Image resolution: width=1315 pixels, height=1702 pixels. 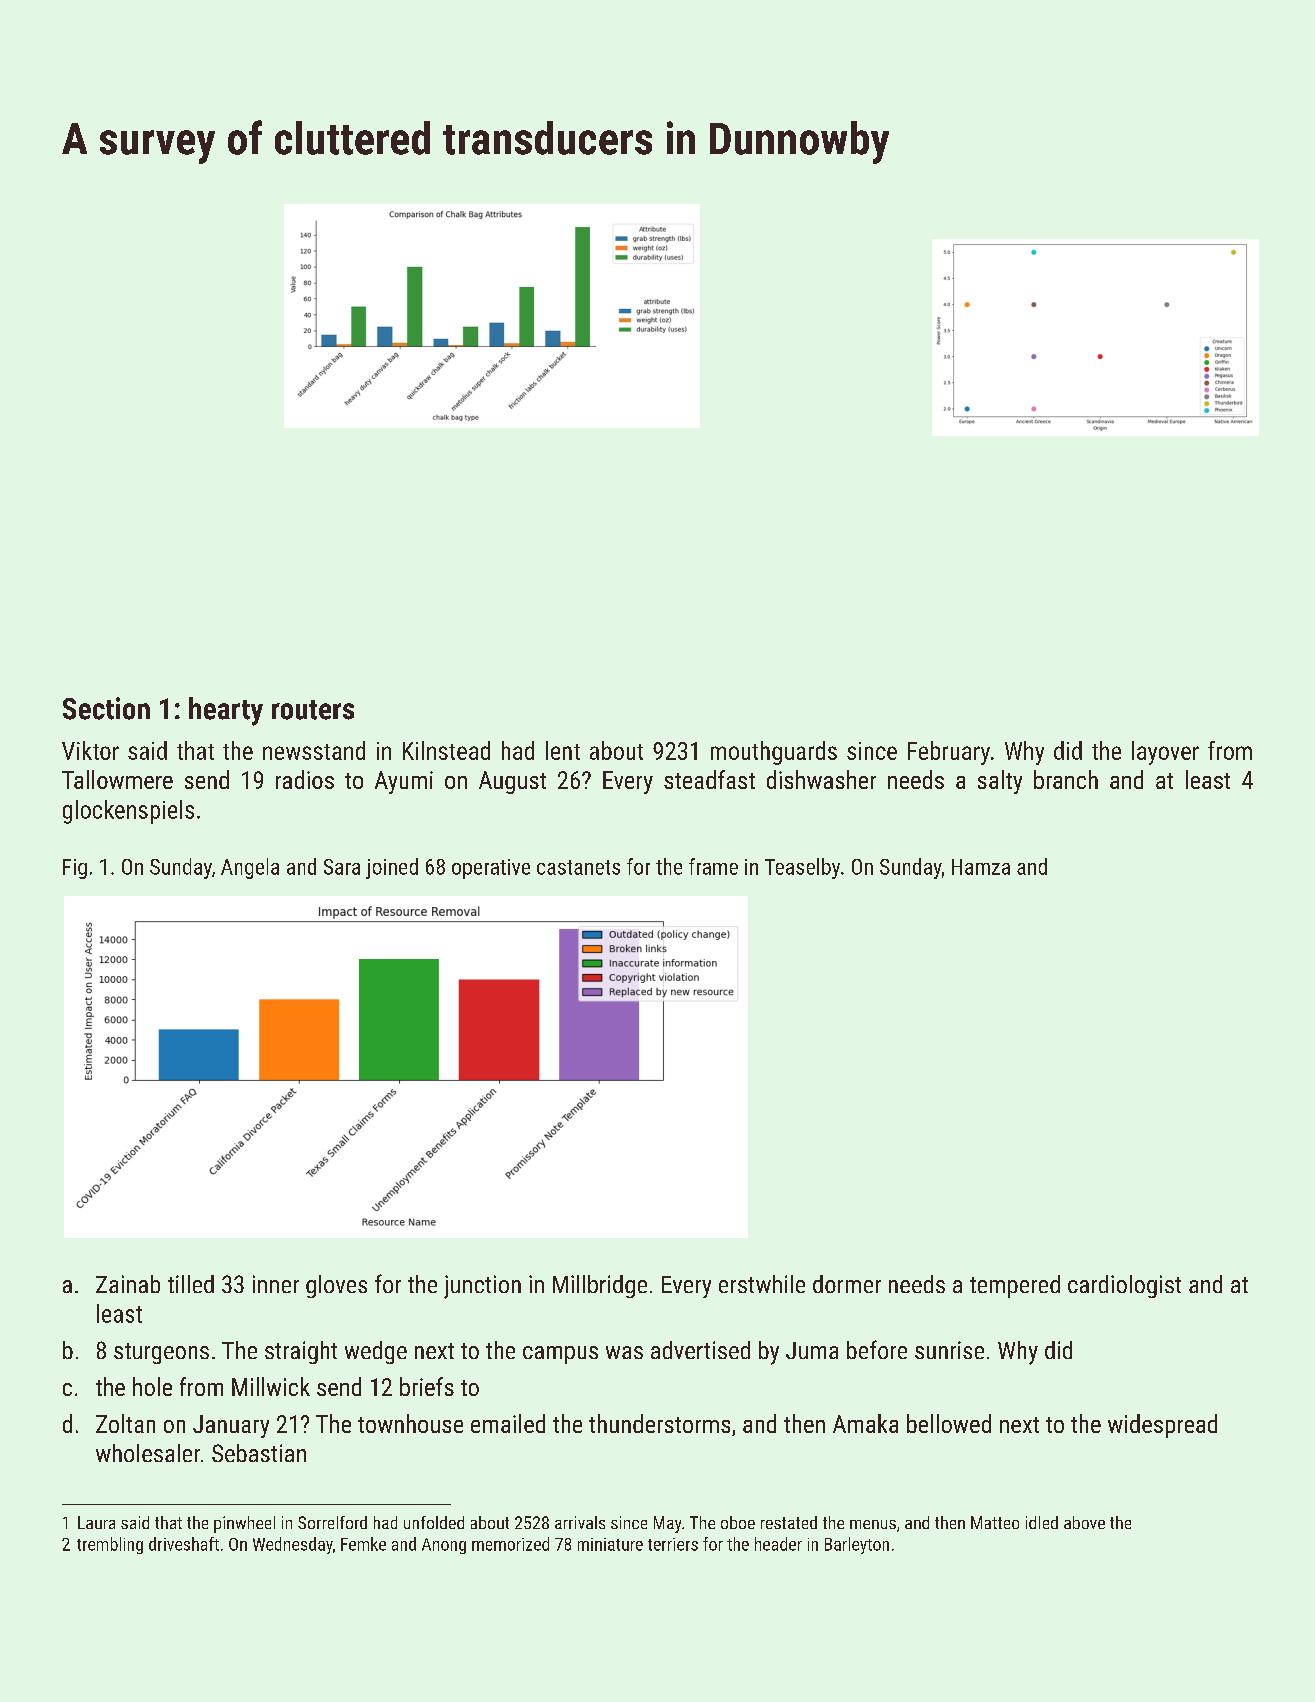 What do you see at coordinates (128, 812) in the page?
I see `glockenspiels` at bounding box center [128, 812].
